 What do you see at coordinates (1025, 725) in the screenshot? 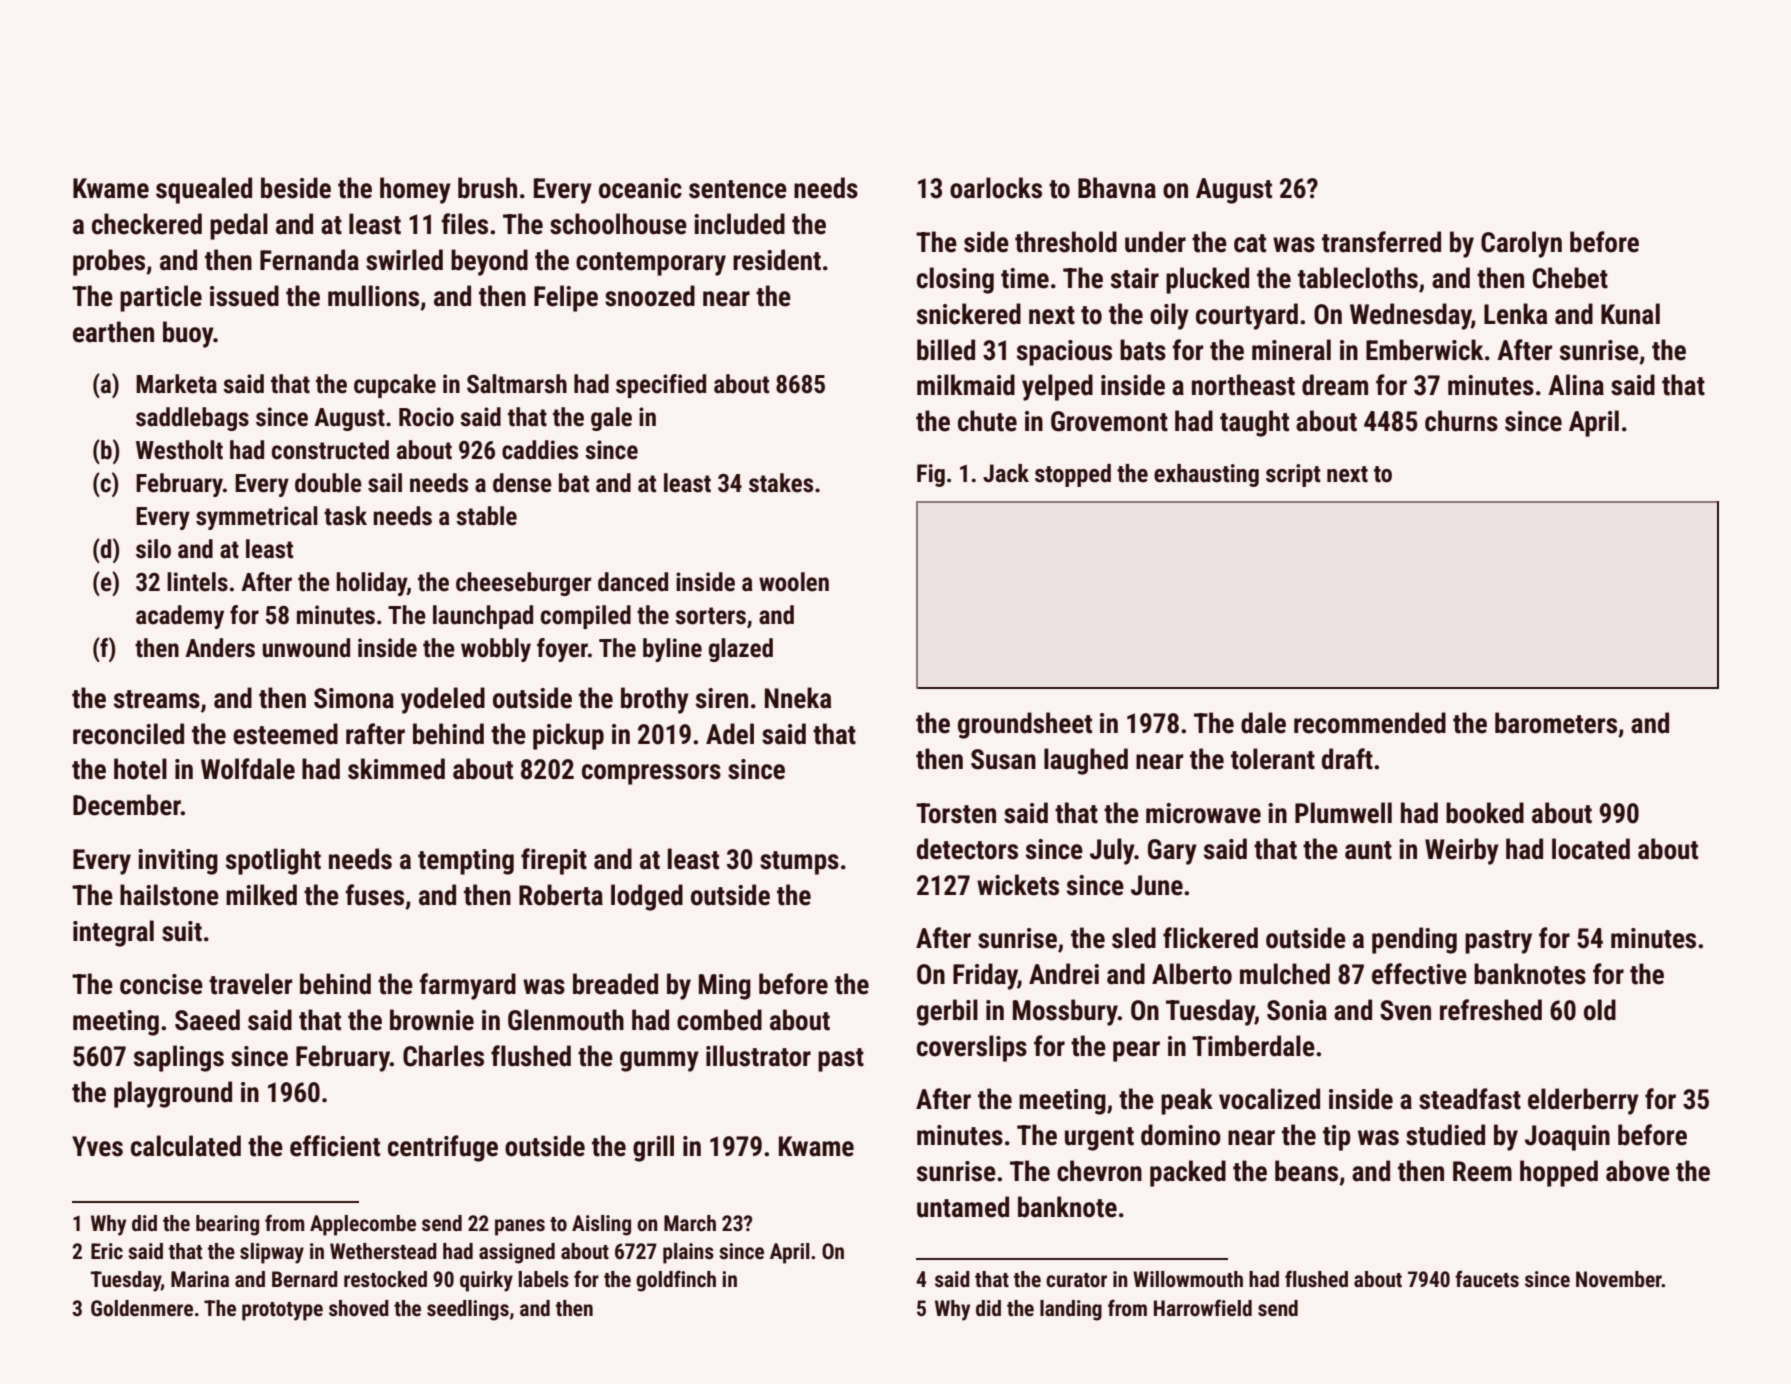
I see `groundsheet` at bounding box center [1025, 725].
